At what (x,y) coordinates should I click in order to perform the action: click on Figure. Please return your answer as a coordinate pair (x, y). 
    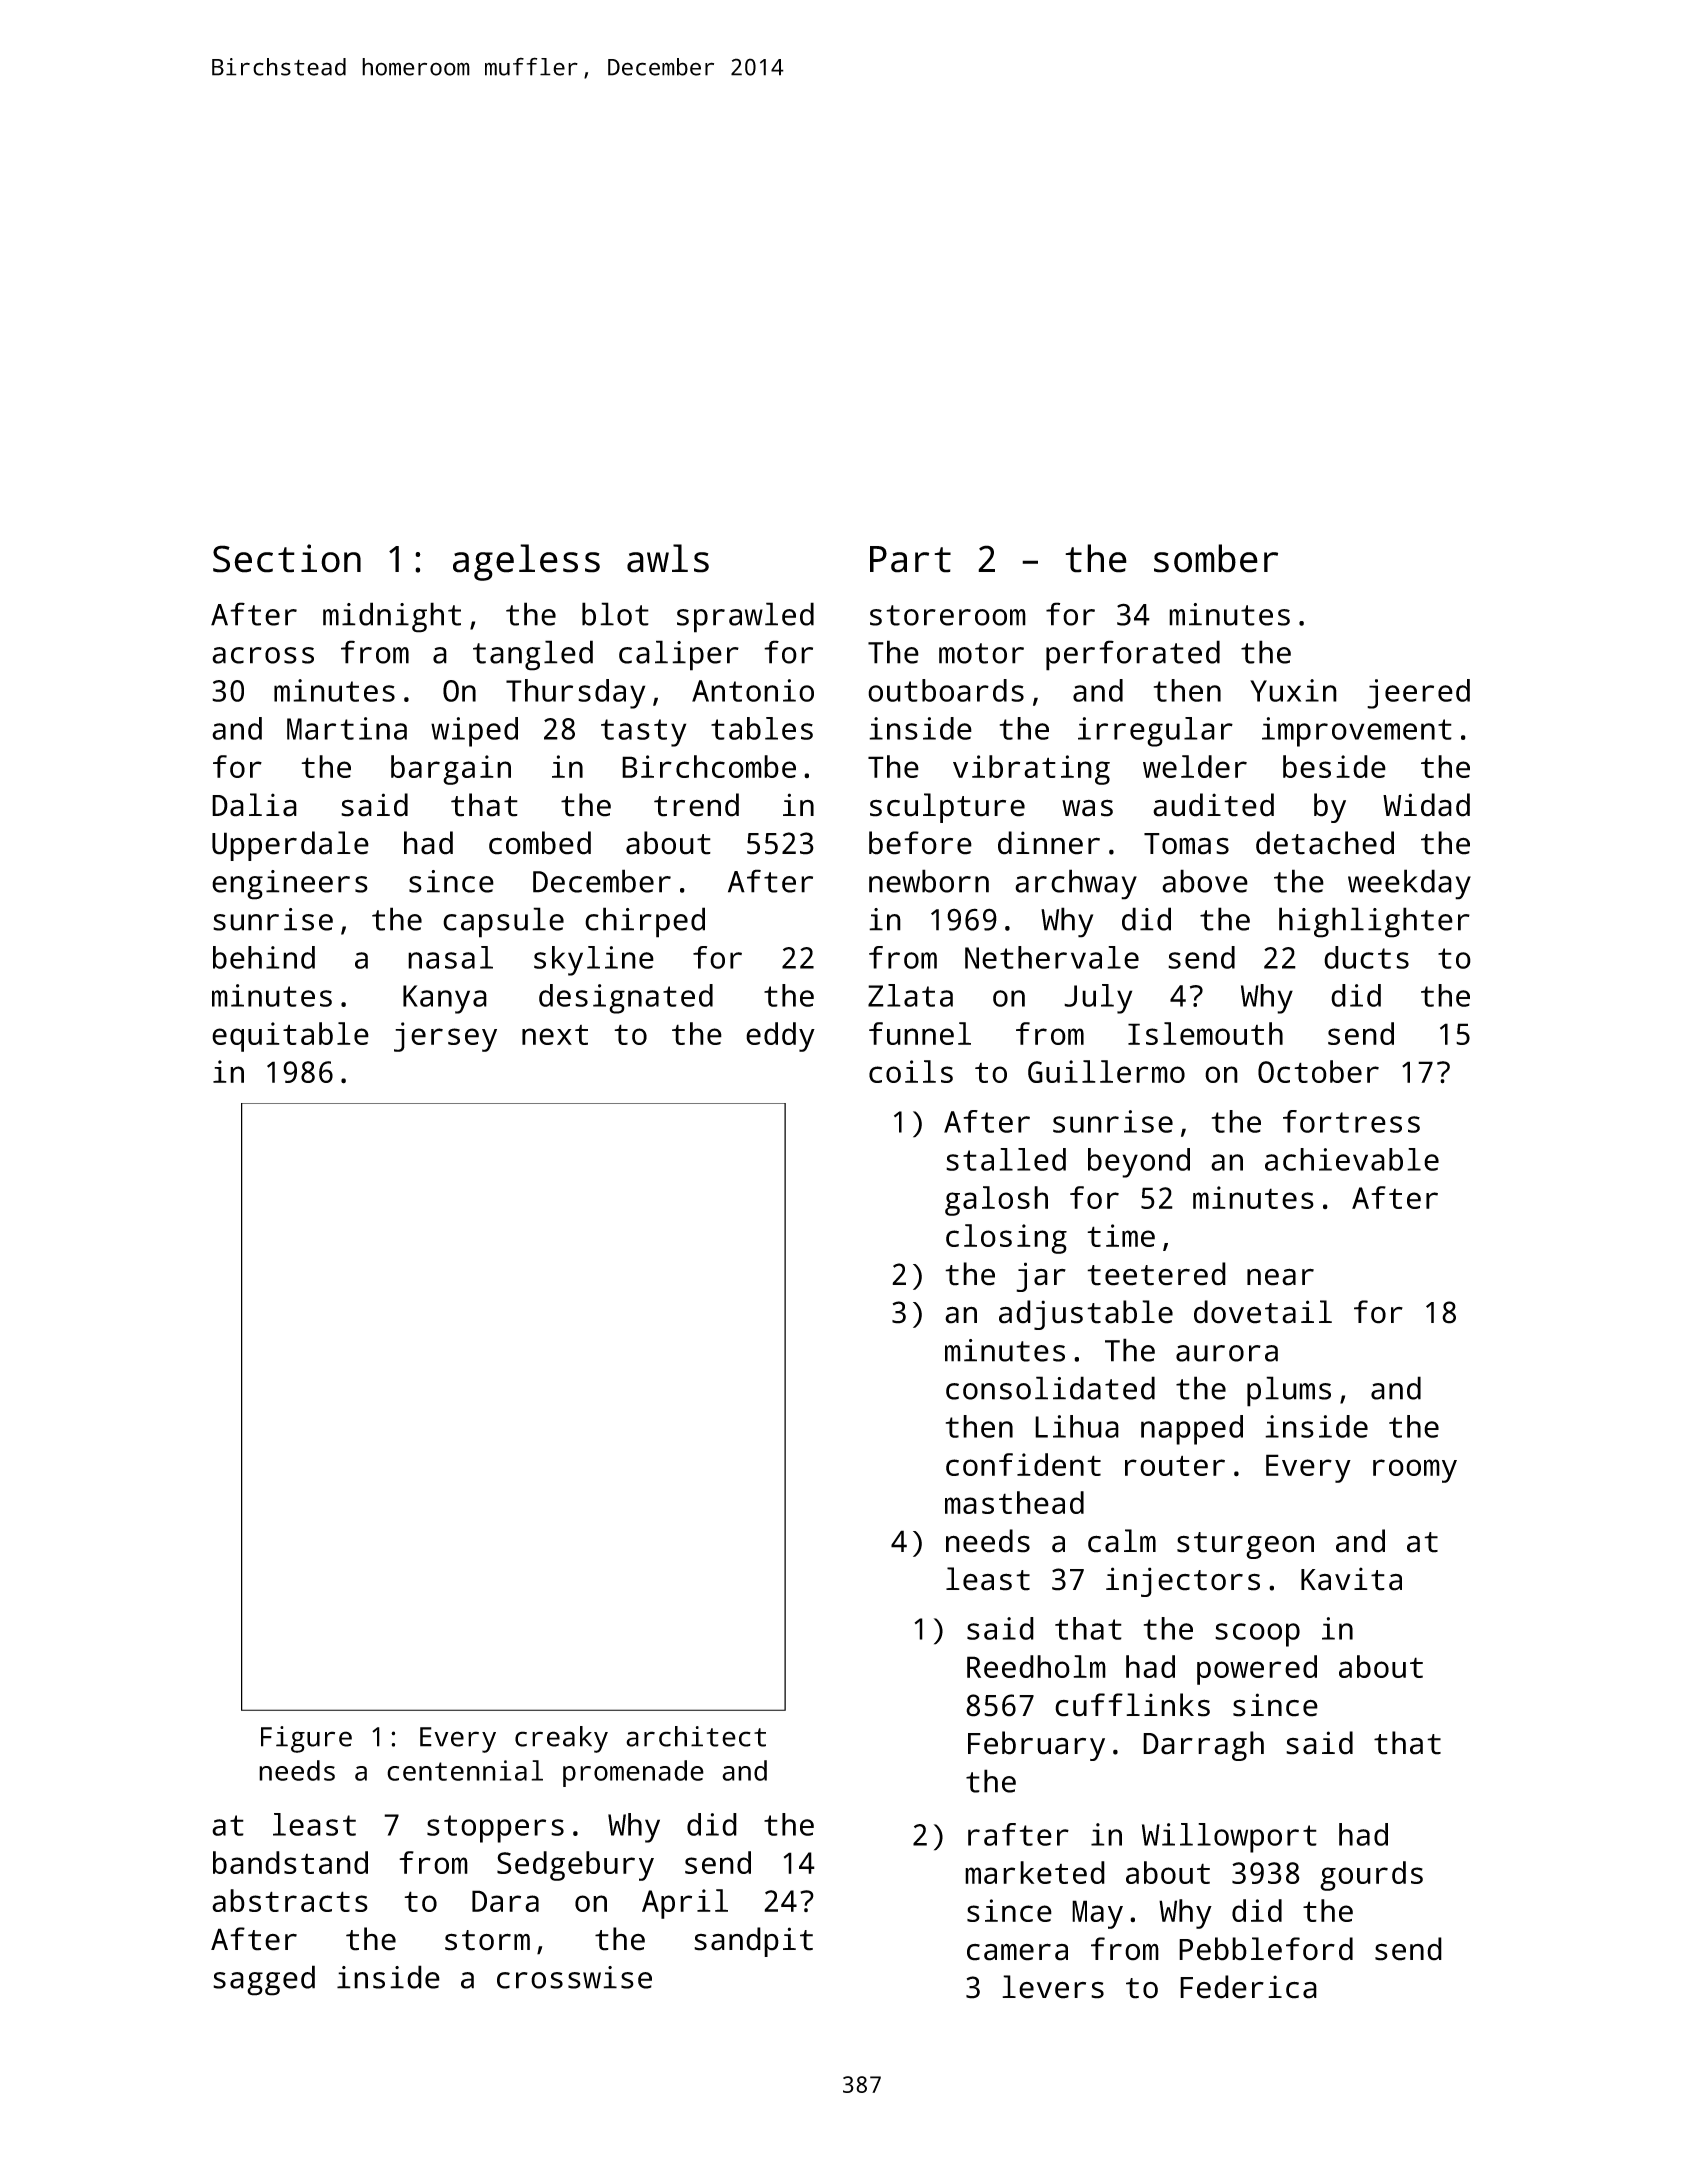
    Looking at the image, I should click on (306, 1739).
